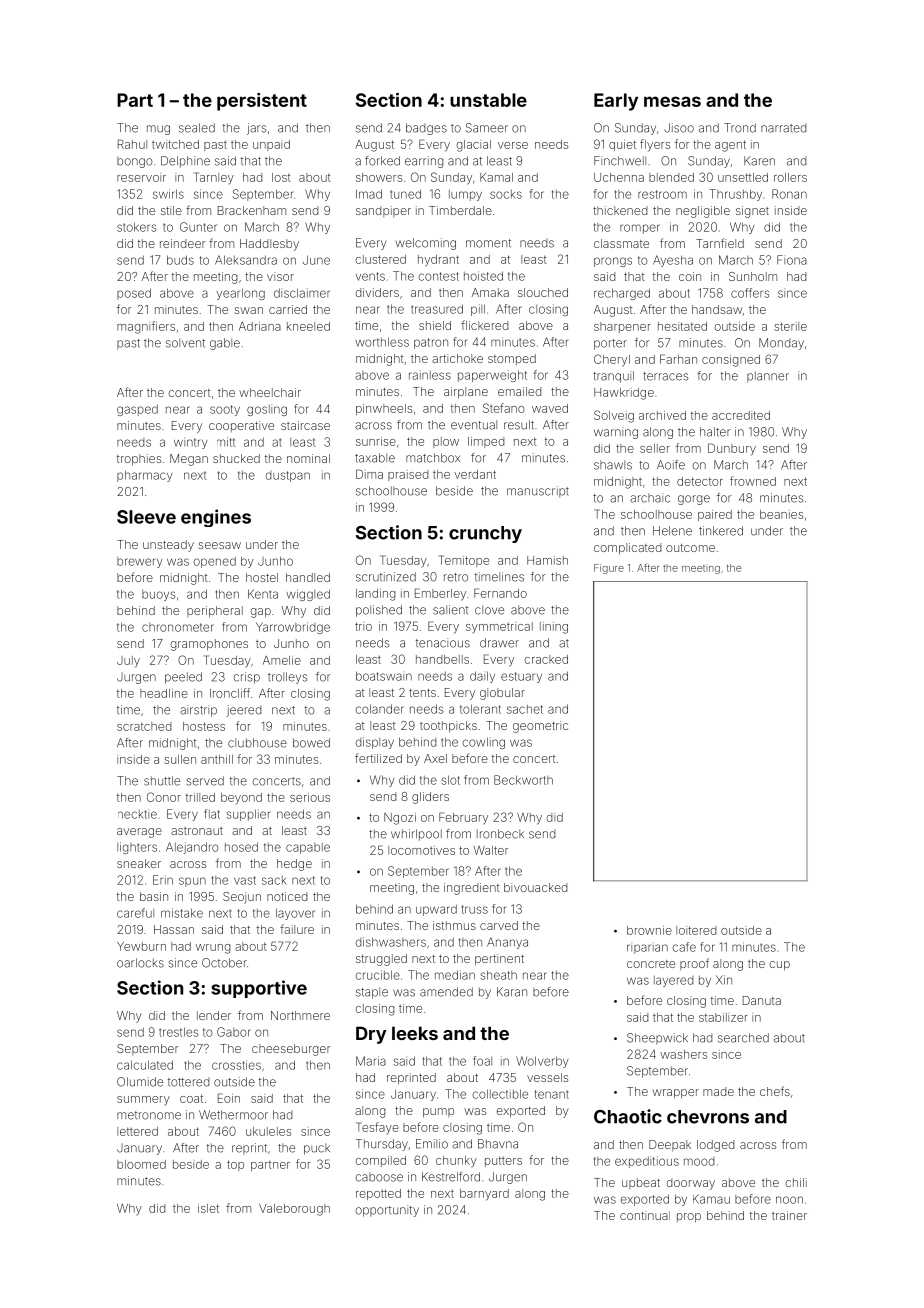  Describe the element at coordinates (189, 460) in the page. I see `Megan` at that location.
